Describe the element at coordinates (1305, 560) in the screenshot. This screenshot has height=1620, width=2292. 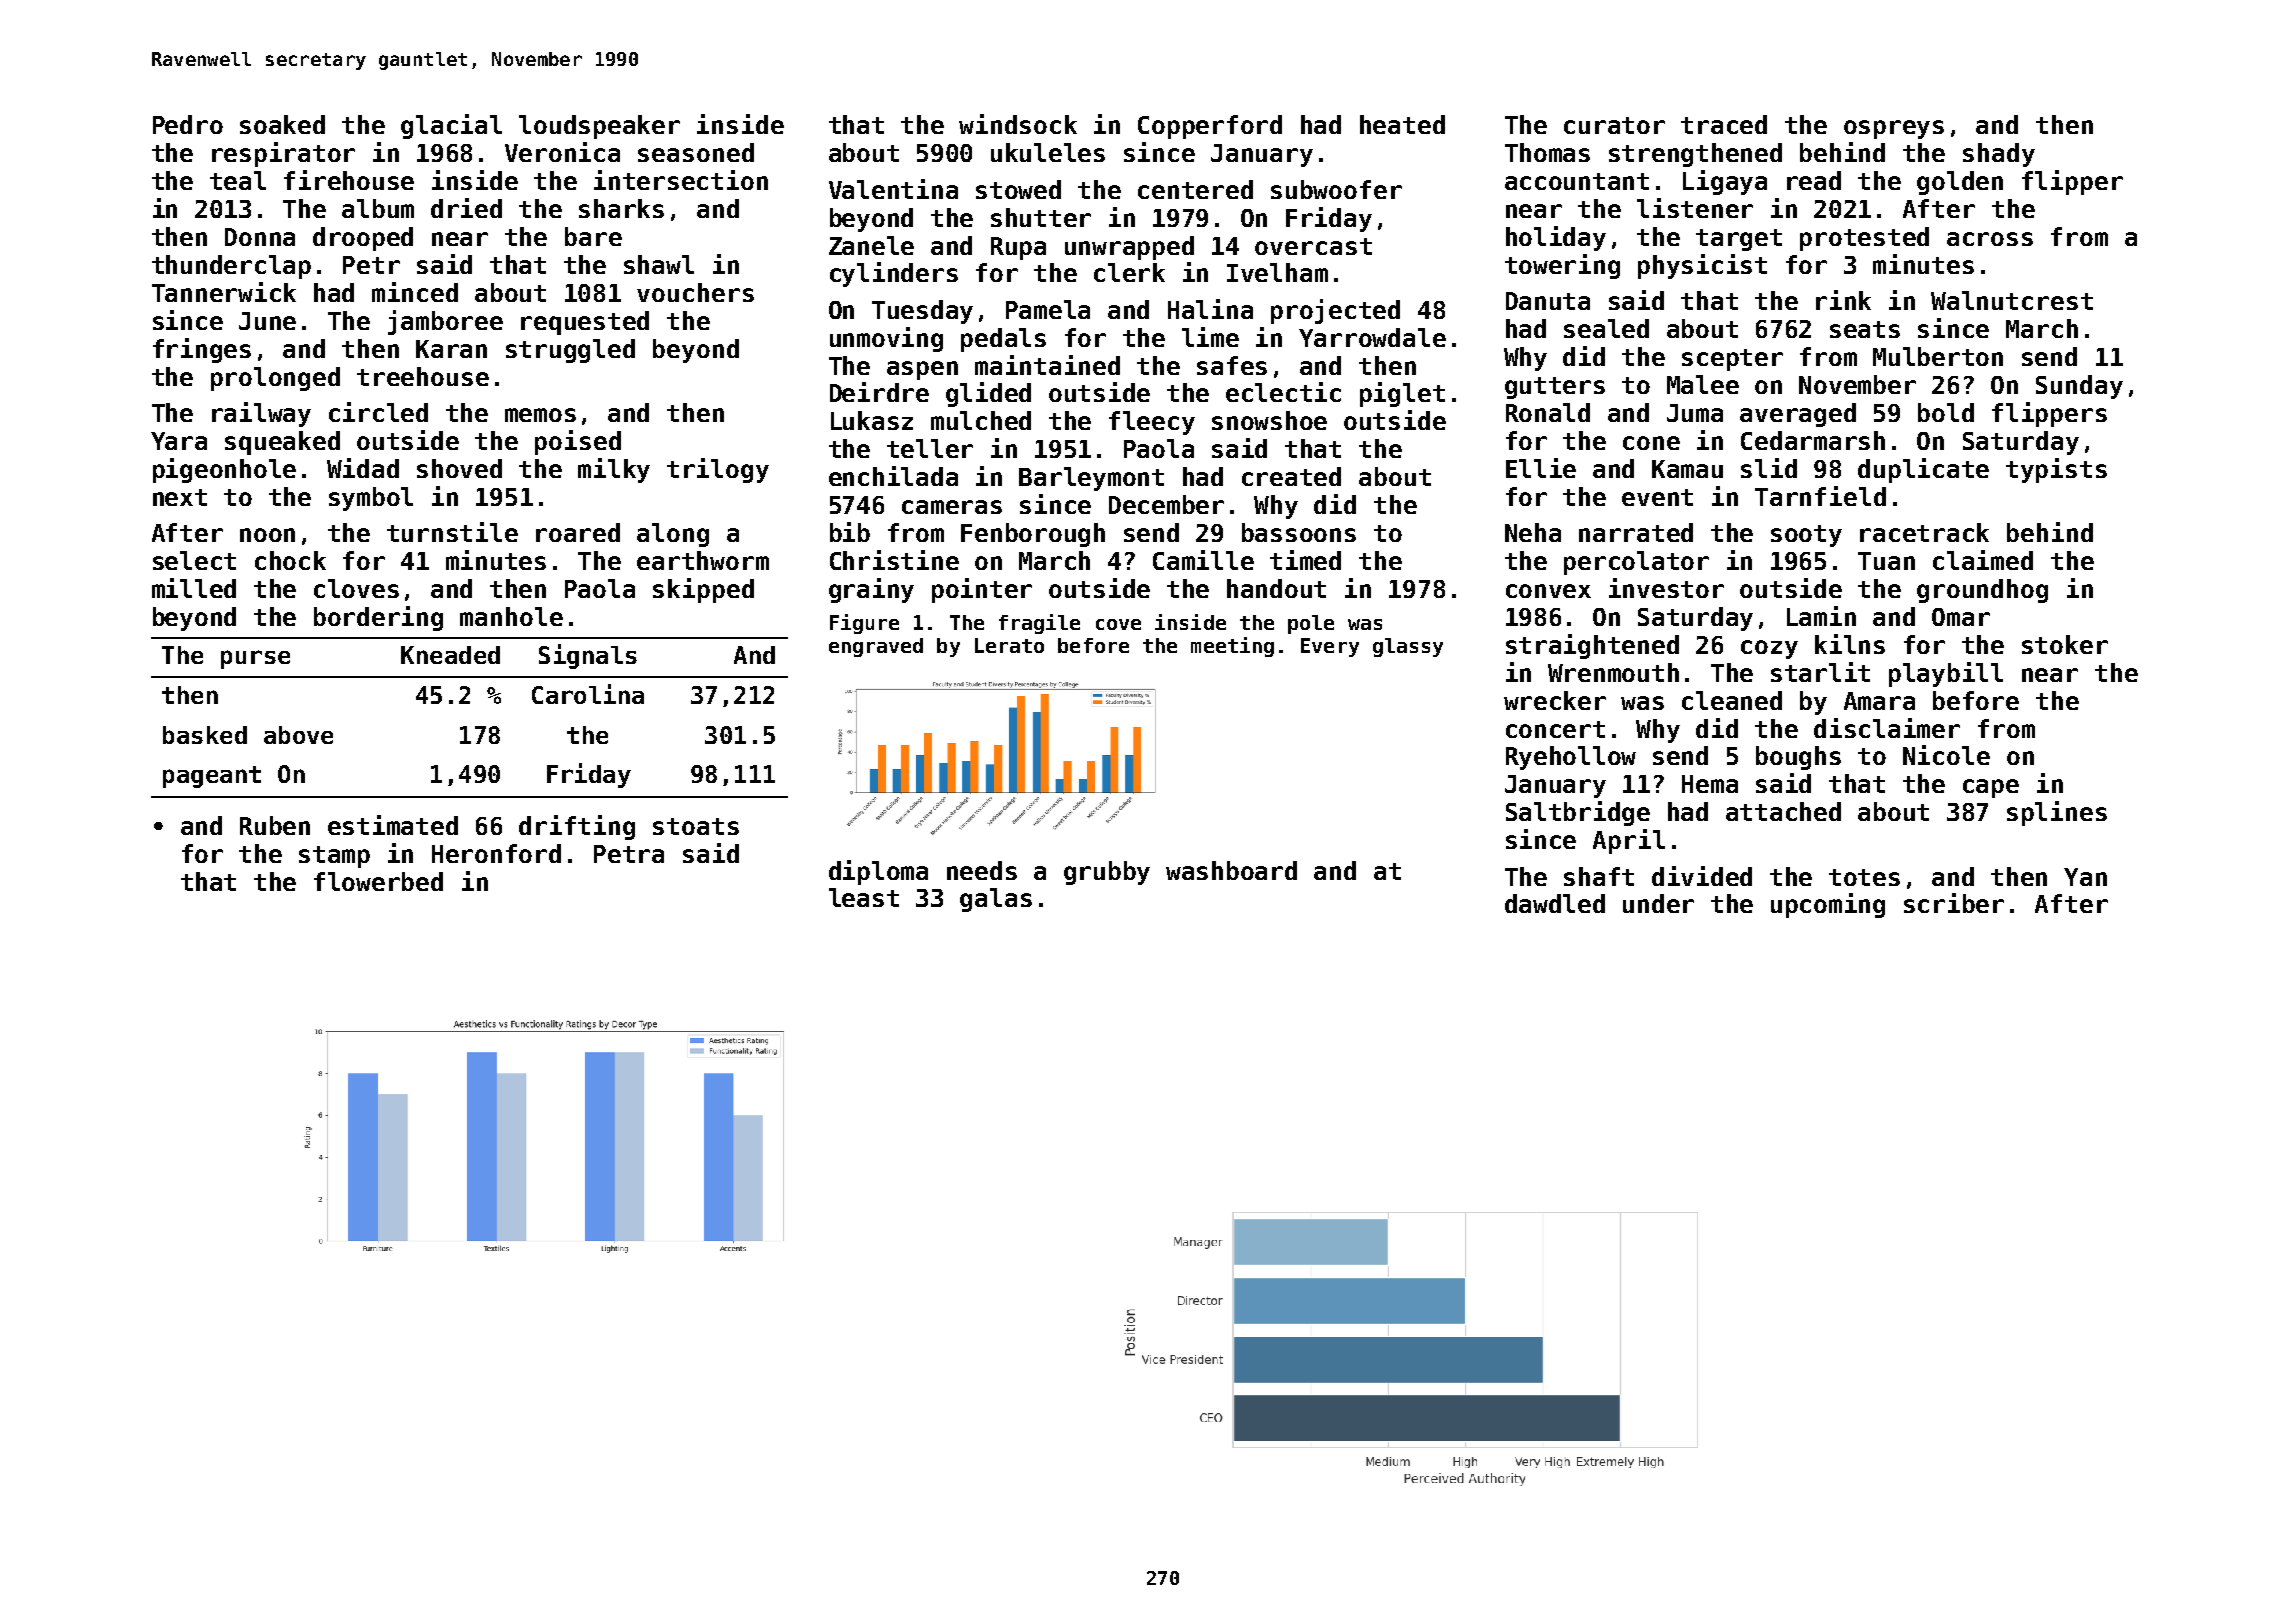
I see `timed` at that location.
